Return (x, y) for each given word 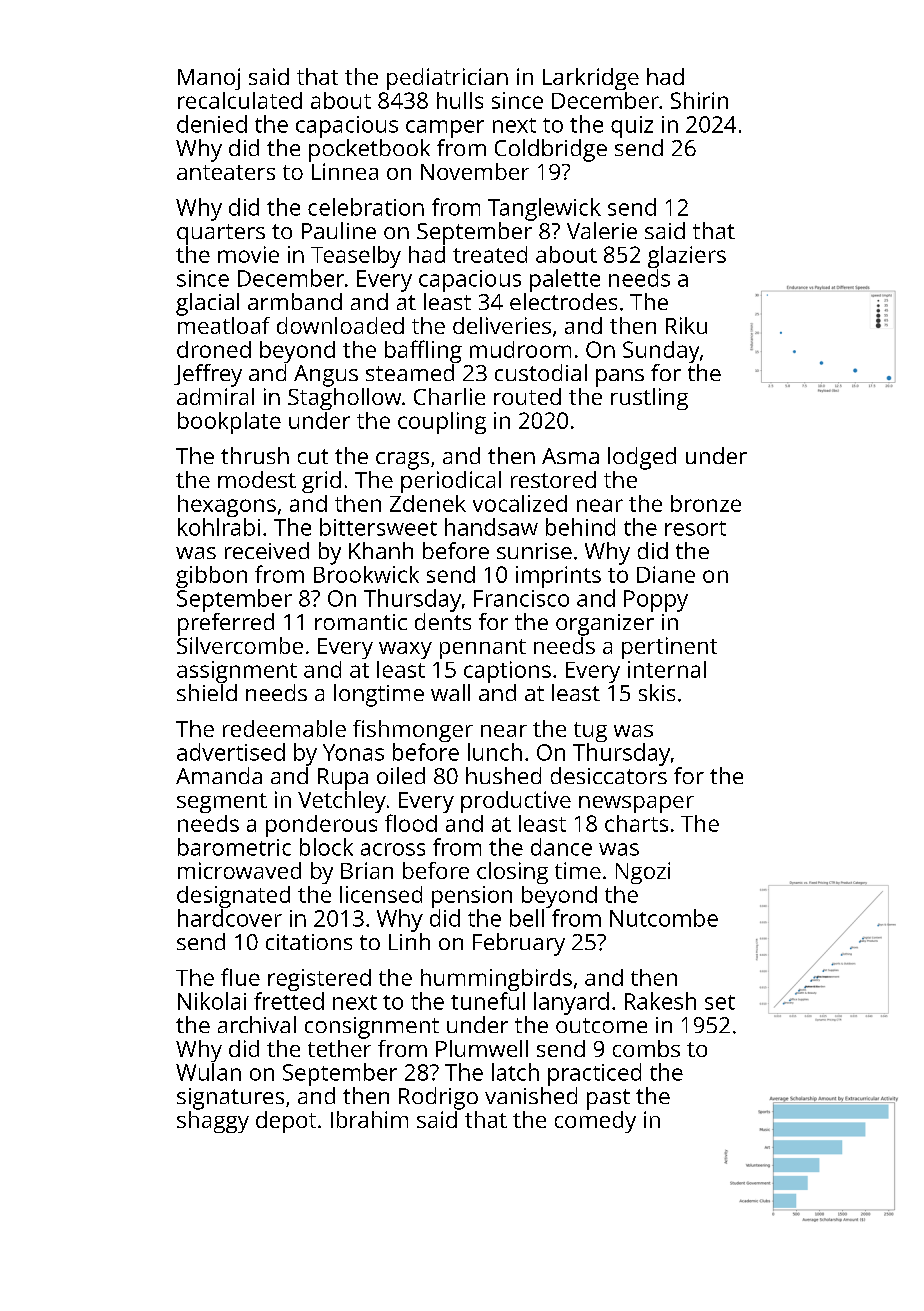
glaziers (687, 257)
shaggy (213, 1122)
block (326, 847)
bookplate (229, 423)
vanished (531, 1095)
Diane (666, 574)
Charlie (449, 396)
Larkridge (591, 79)
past (608, 1099)
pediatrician (447, 79)
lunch (495, 752)
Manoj (209, 79)
